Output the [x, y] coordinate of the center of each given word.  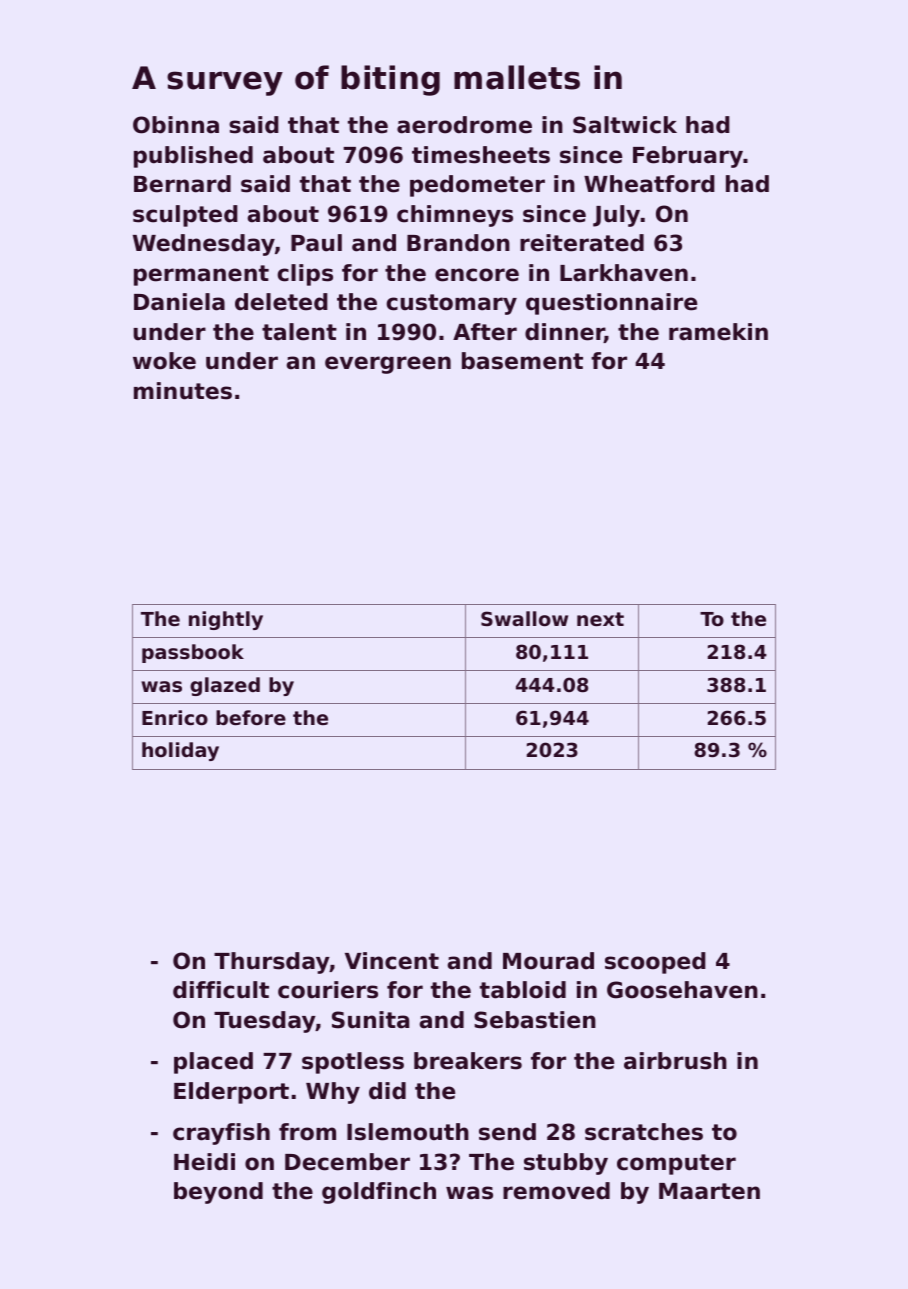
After [485, 332]
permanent [201, 275]
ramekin [718, 332]
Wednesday [204, 245]
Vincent [392, 961]
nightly [226, 620]
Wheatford [649, 184]
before [251, 718]
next [600, 619]
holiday [180, 751]
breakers [468, 1061]
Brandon [458, 243]
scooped [655, 963]
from [307, 1132]
